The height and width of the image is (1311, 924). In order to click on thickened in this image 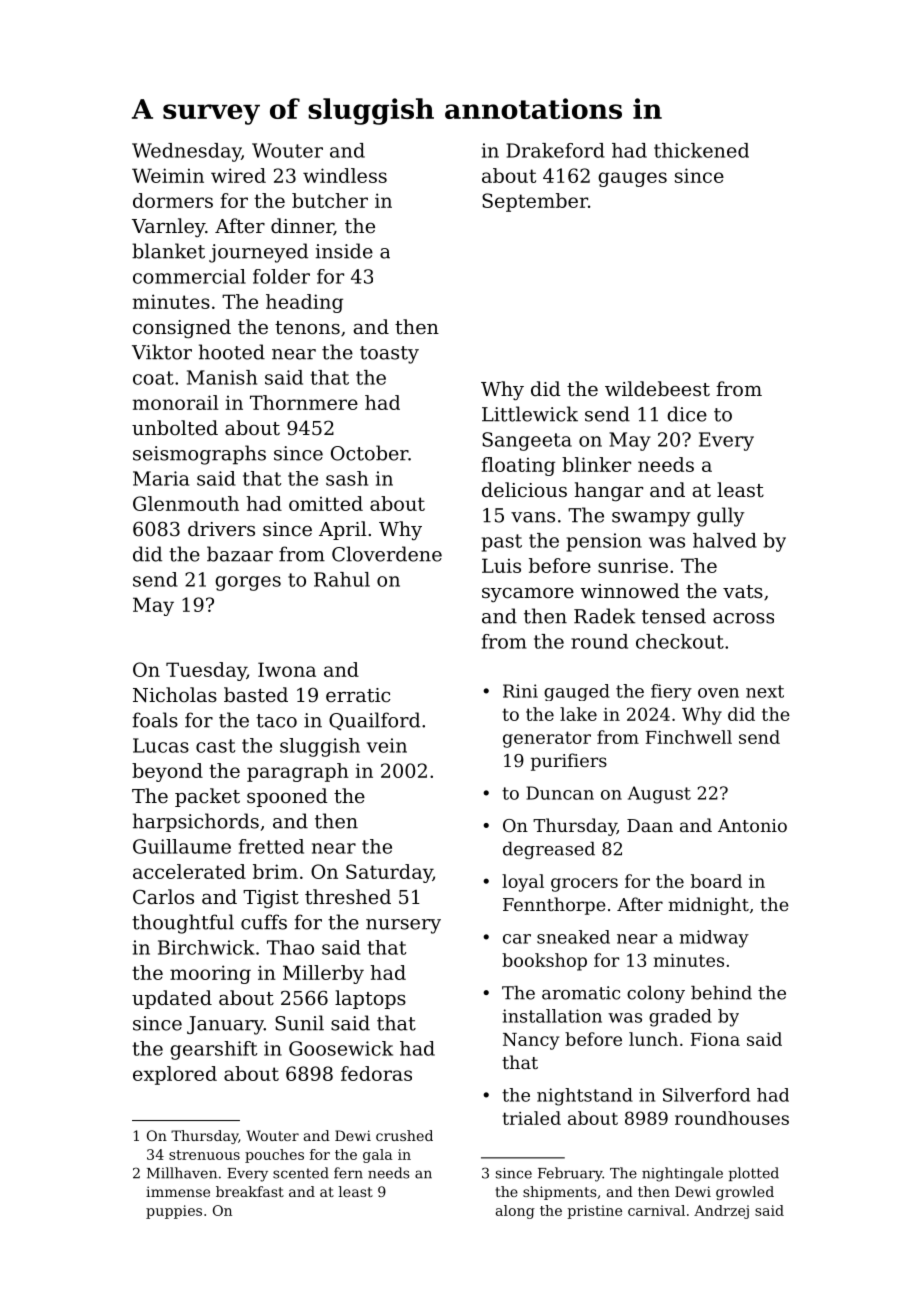, I will do `click(701, 150)`.
